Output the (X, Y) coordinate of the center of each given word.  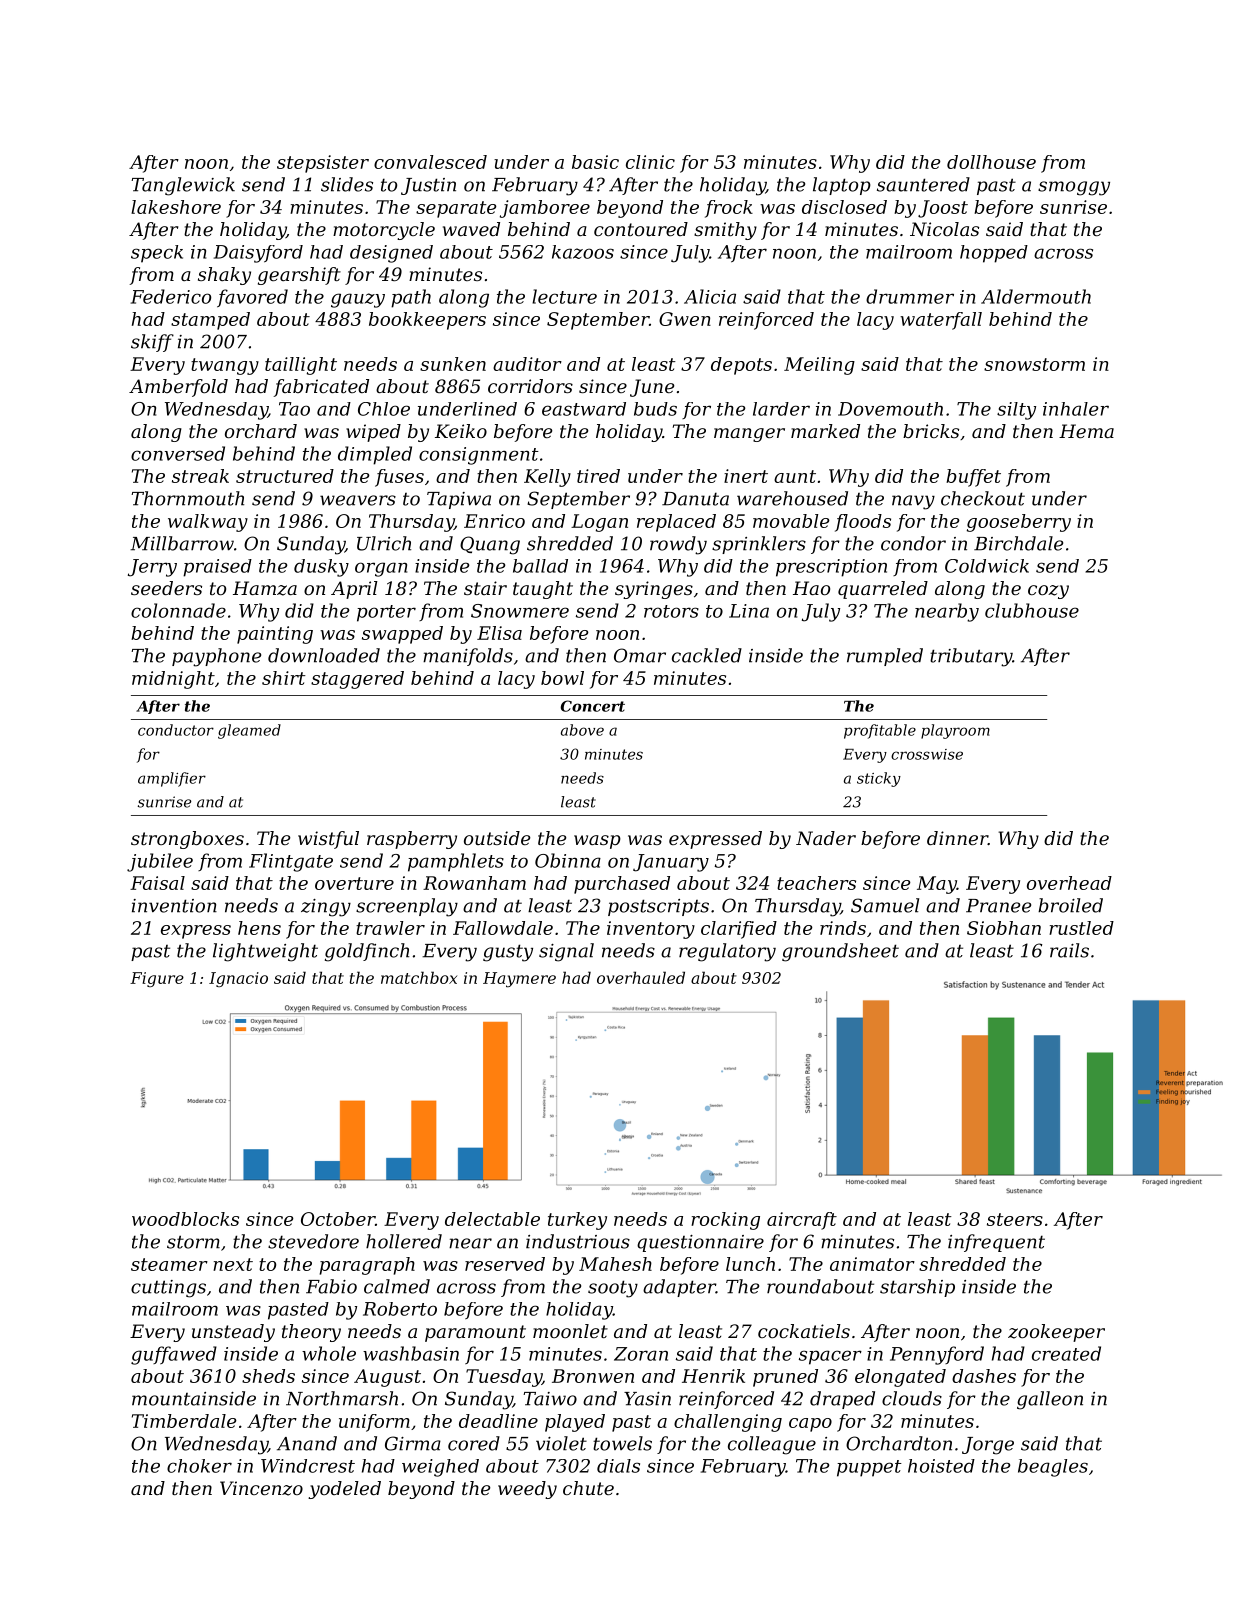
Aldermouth (1036, 296)
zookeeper (1056, 1333)
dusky (321, 568)
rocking (725, 1221)
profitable (880, 731)
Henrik (713, 1376)
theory (311, 1333)
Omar (640, 655)
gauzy (358, 300)
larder (781, 409)
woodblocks (185, 1219)
